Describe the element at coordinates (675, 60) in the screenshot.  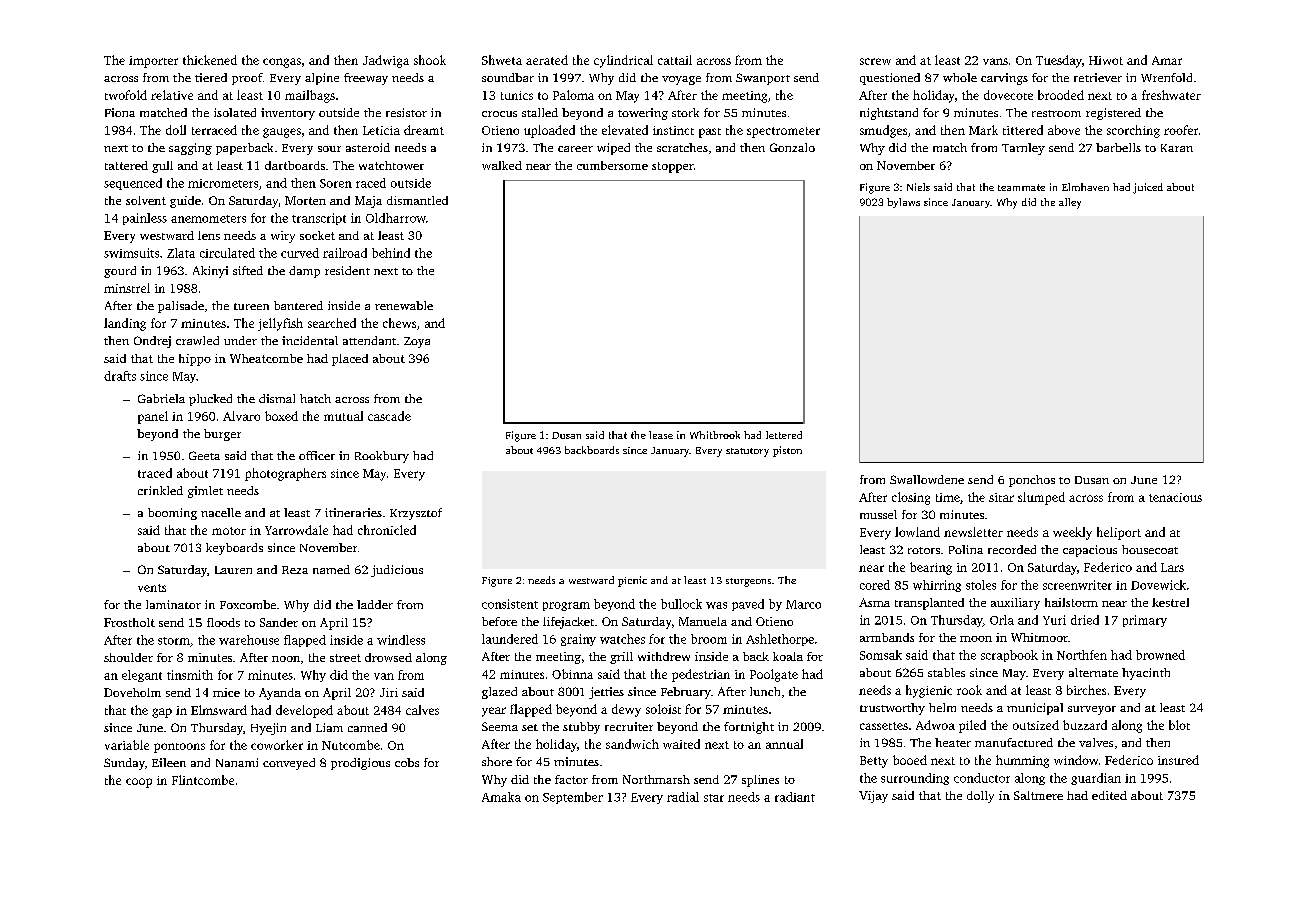
I see `cattail` at that location.
